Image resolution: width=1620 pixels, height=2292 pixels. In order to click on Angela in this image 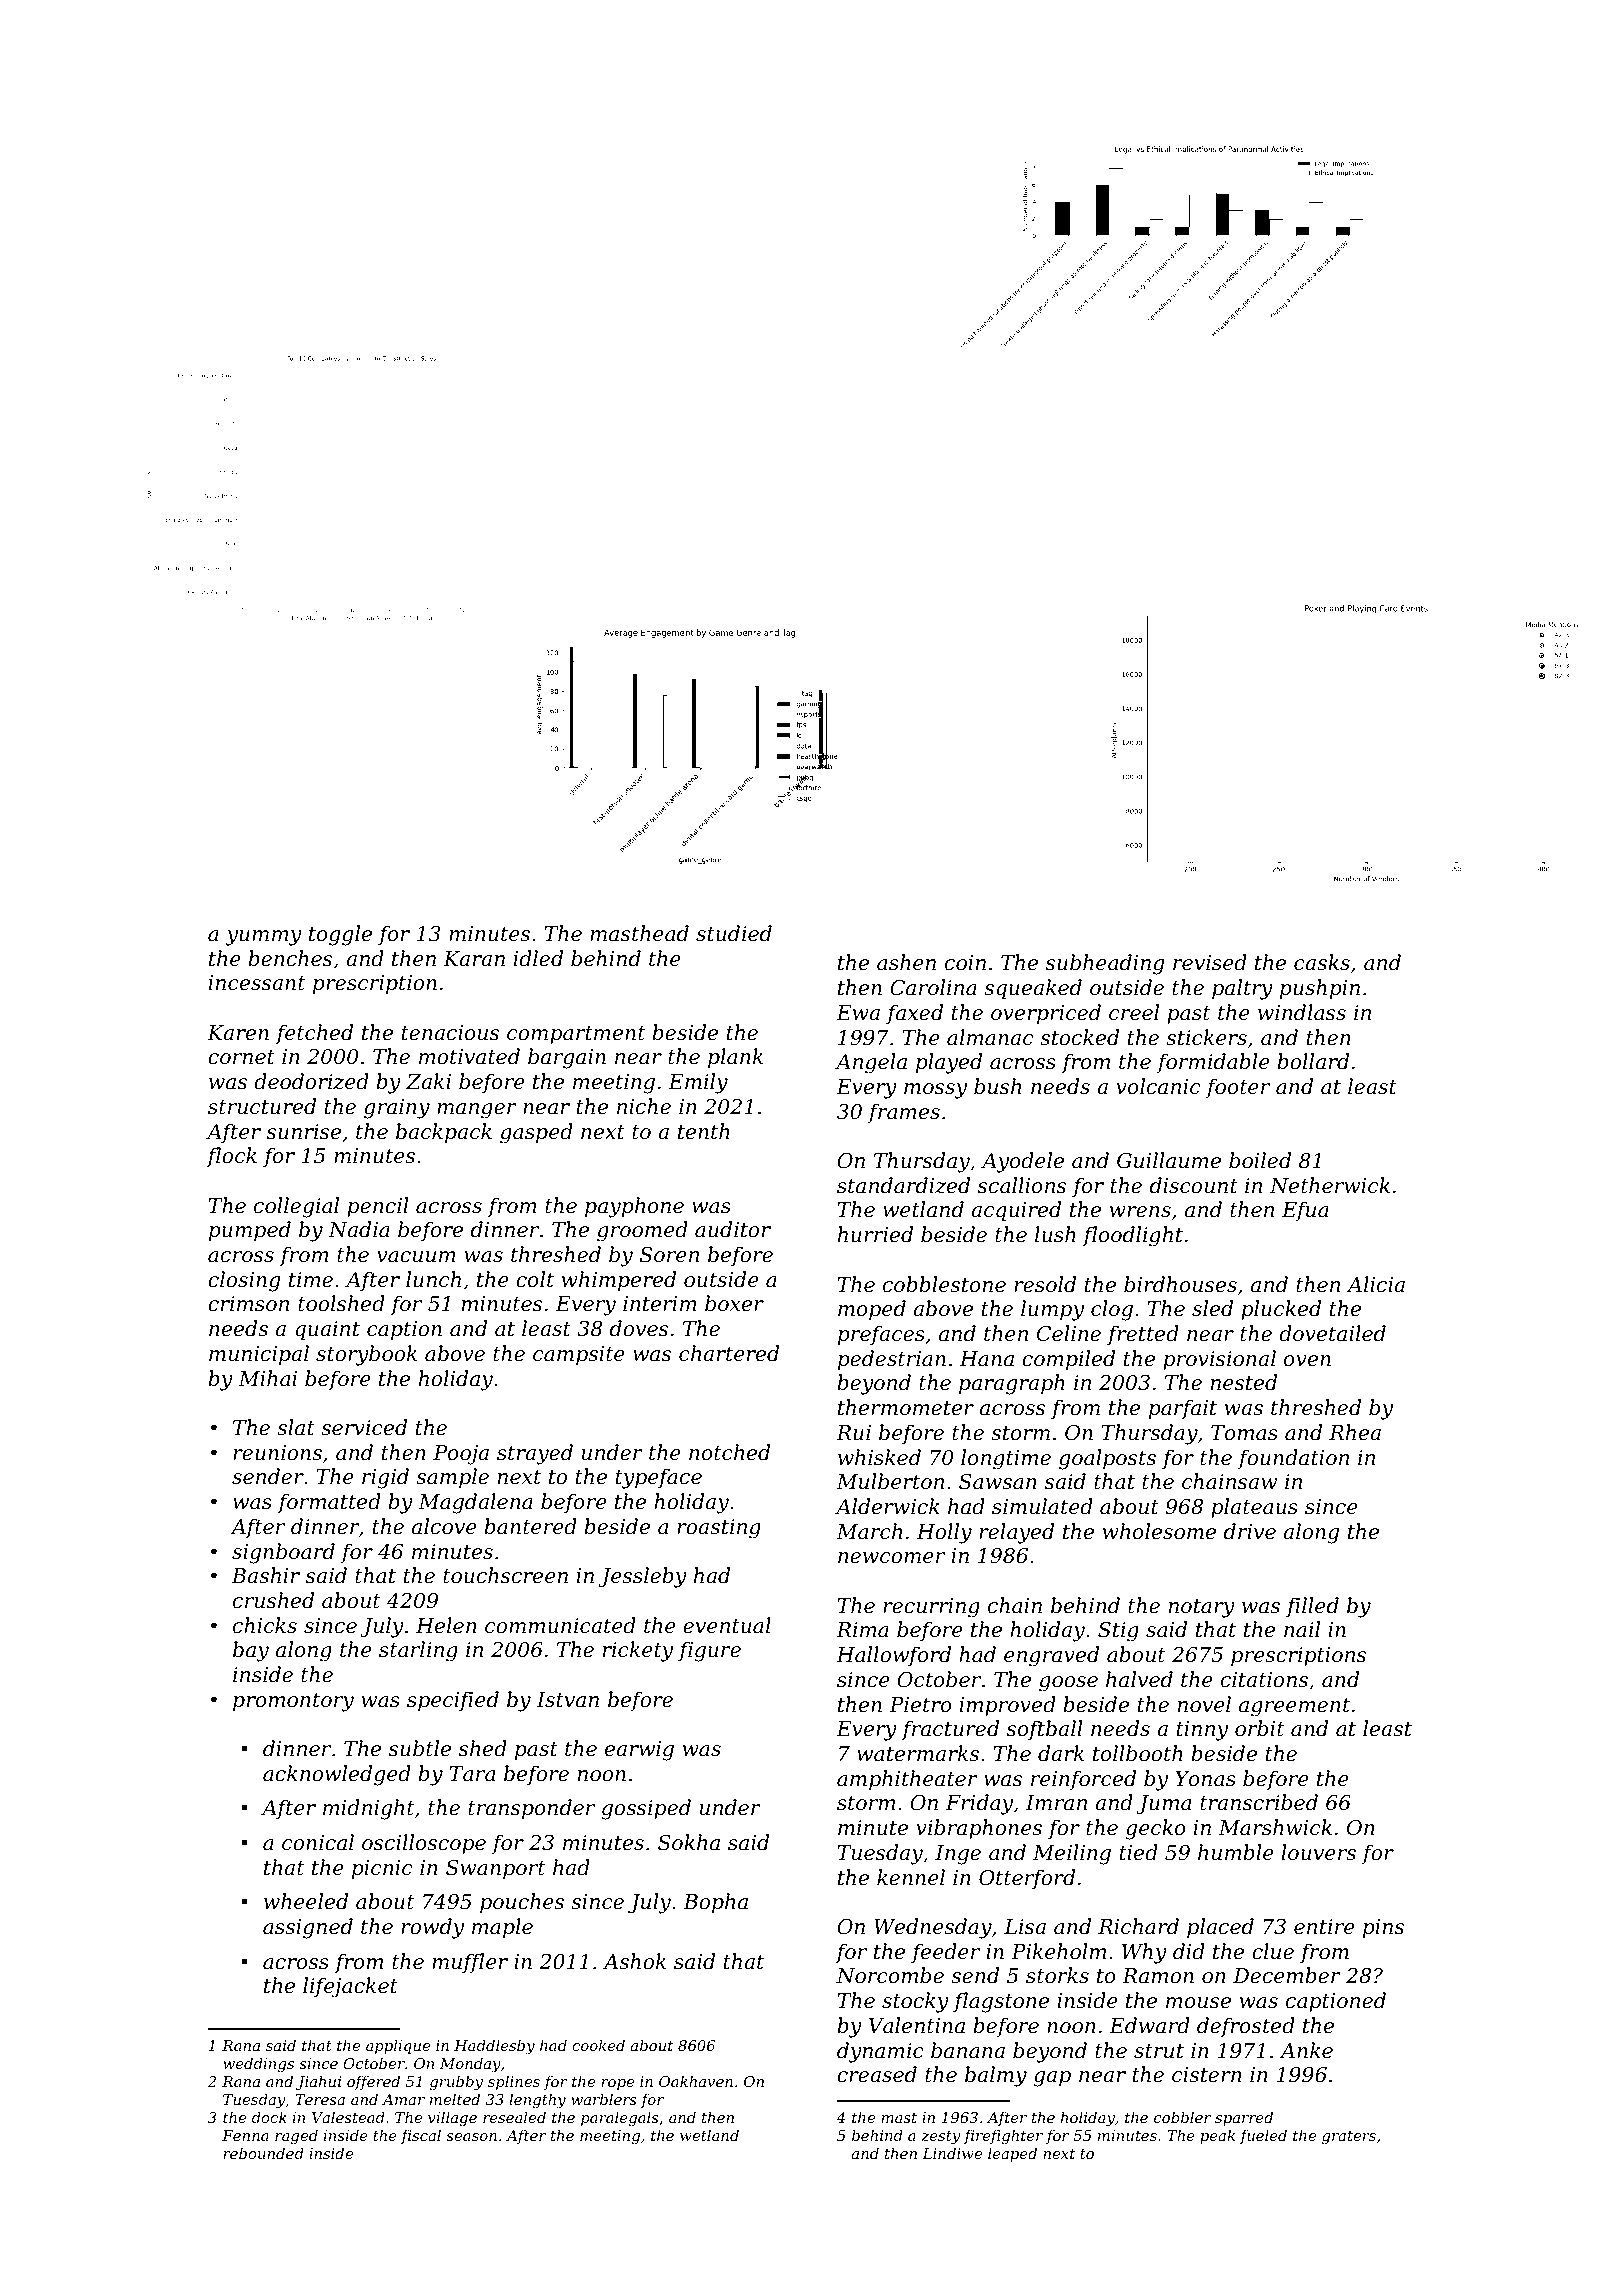, I will do `click(871, 1063)`.
